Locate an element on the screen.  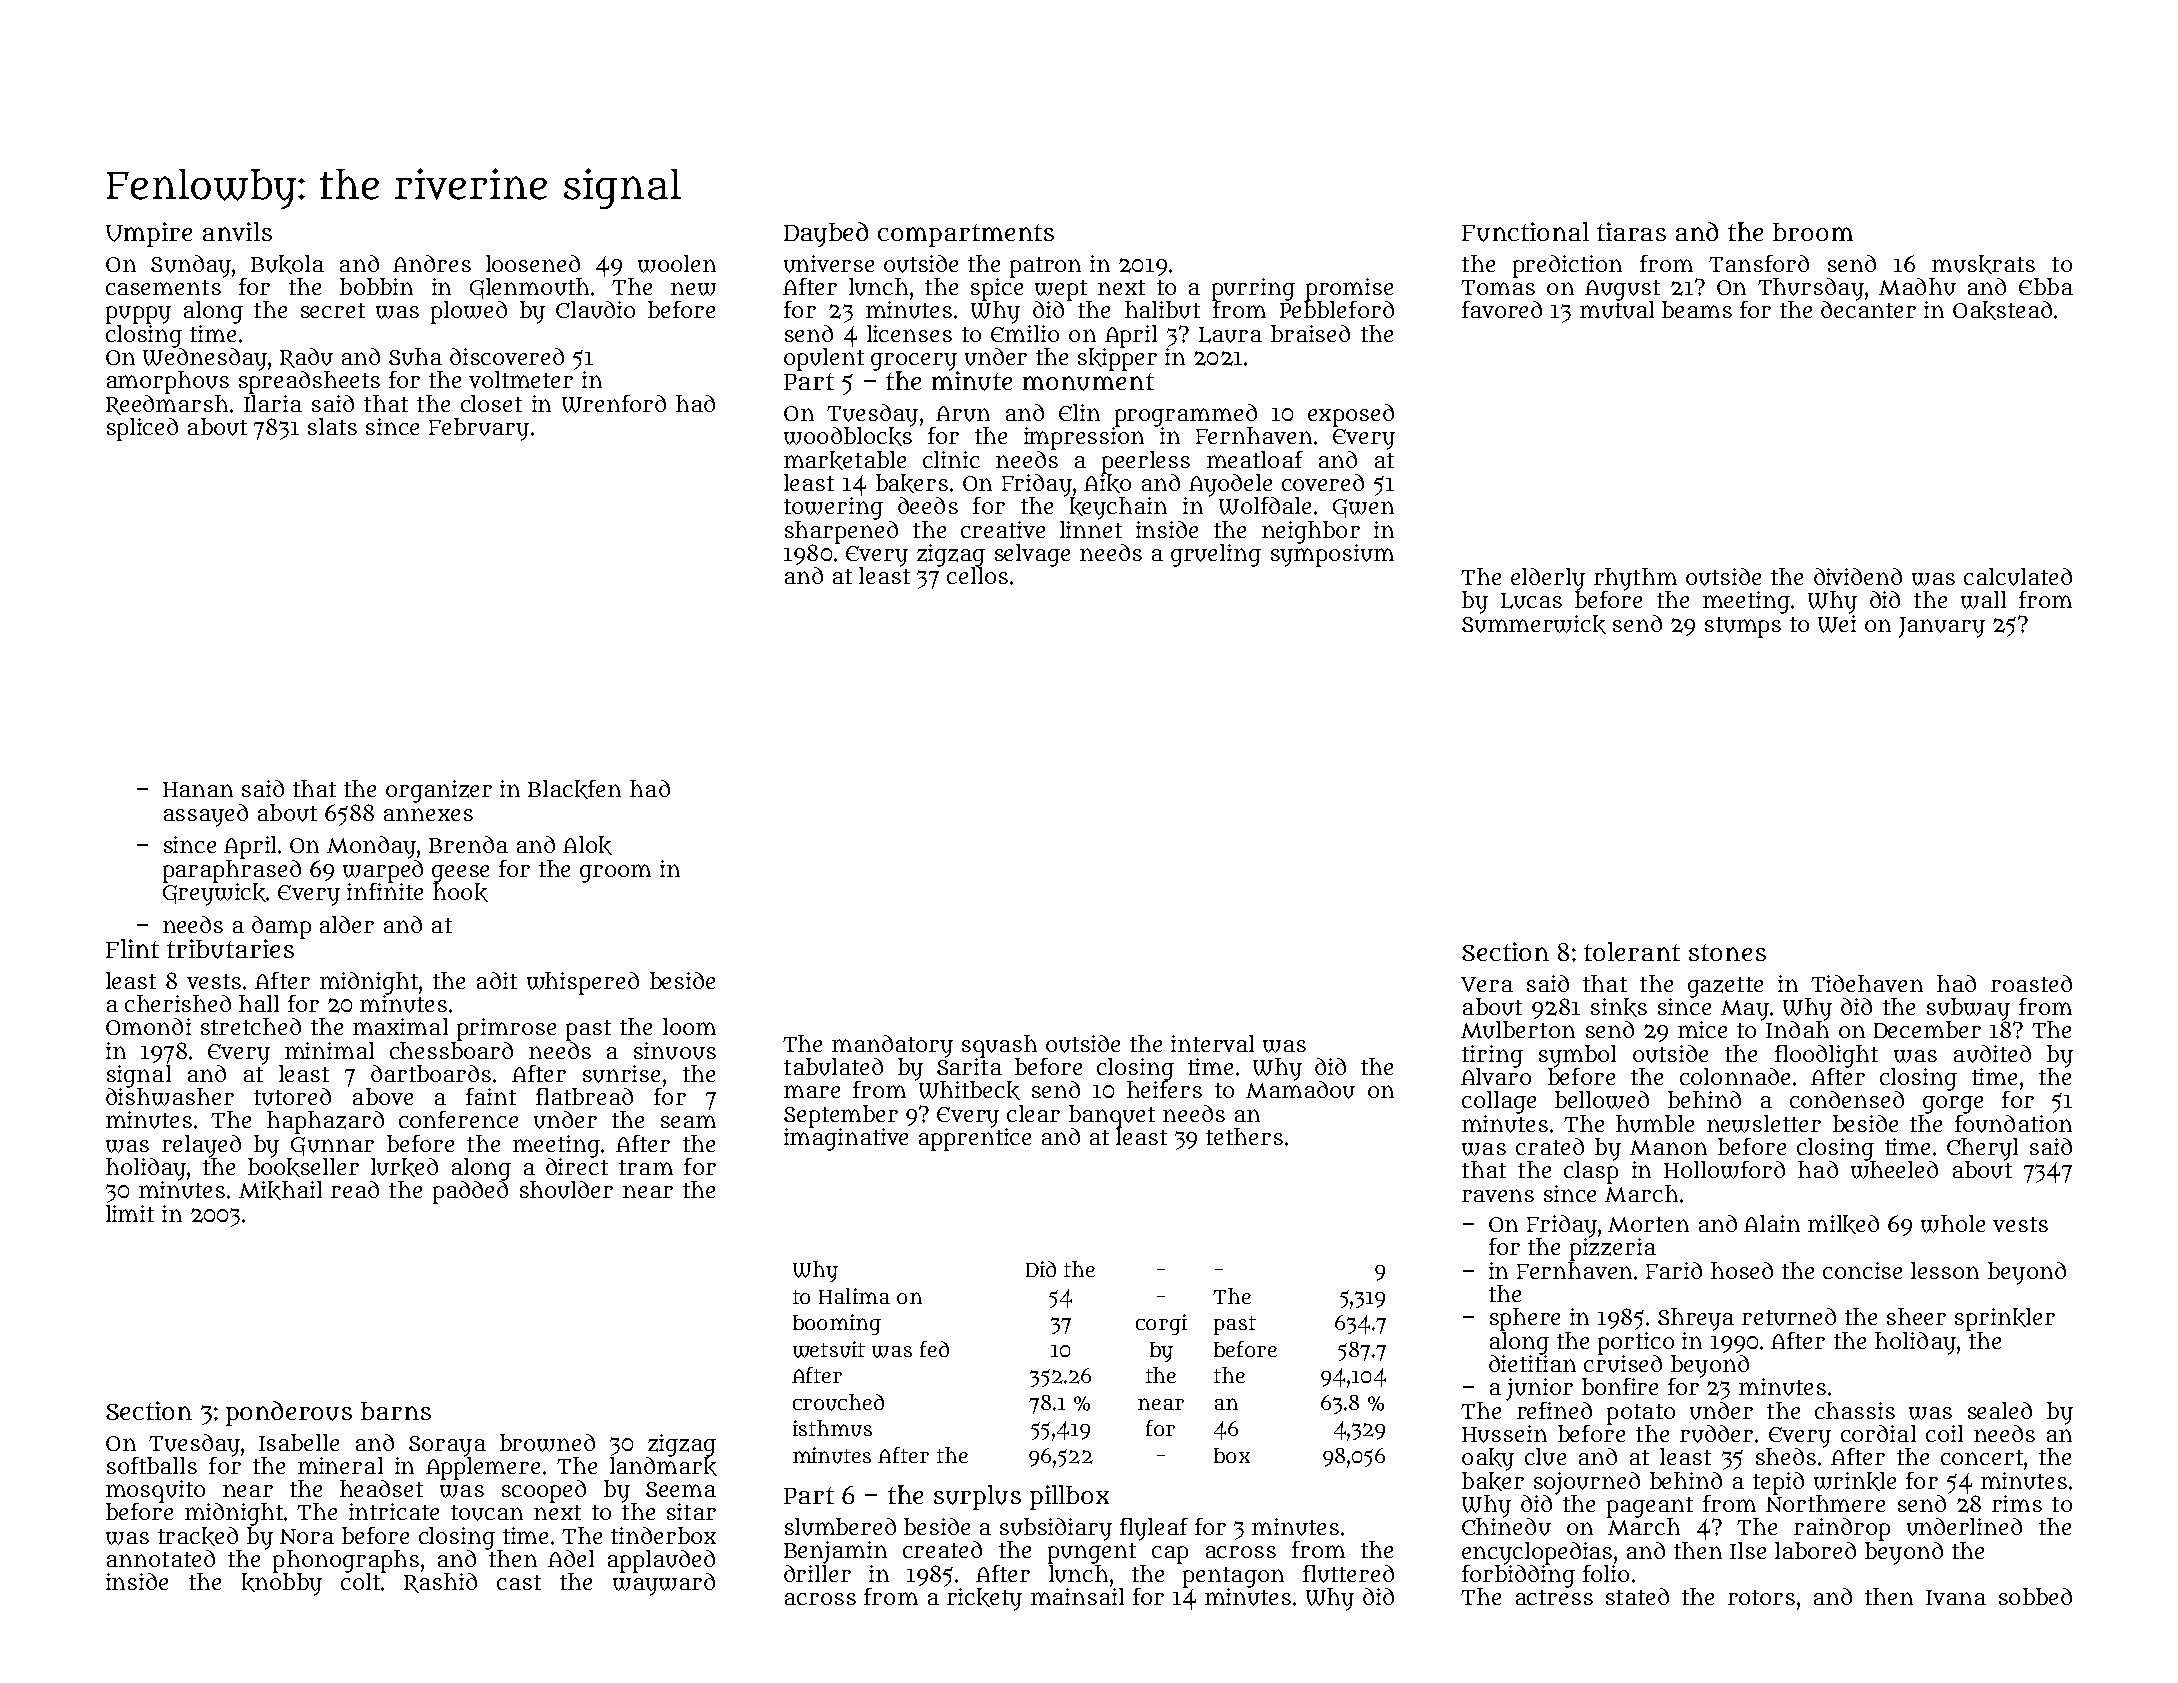
sharpened is located at coordinates (841, 532).
